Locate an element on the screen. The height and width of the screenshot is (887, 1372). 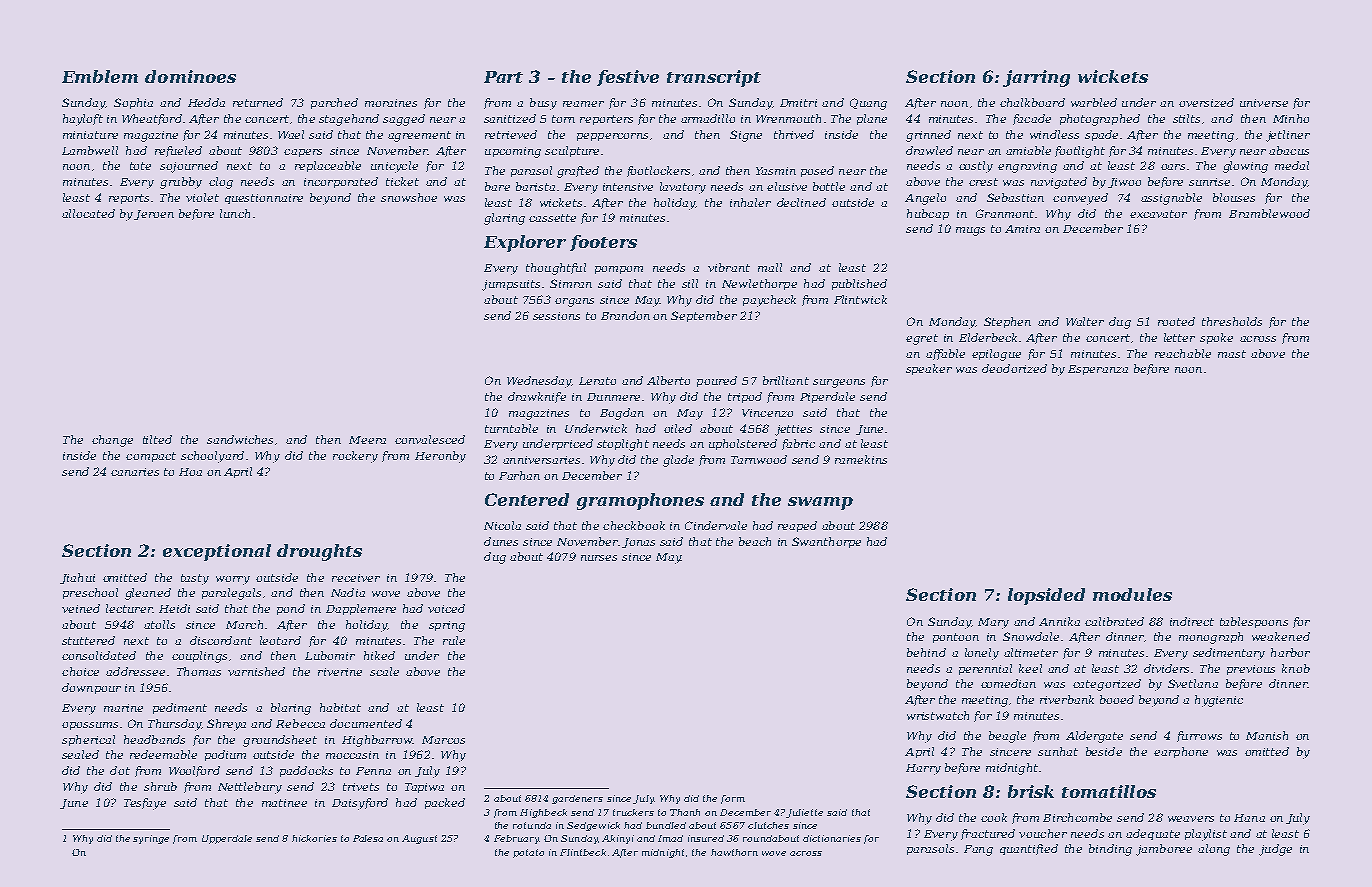
vibrant is located at coordinates (729, 267).
